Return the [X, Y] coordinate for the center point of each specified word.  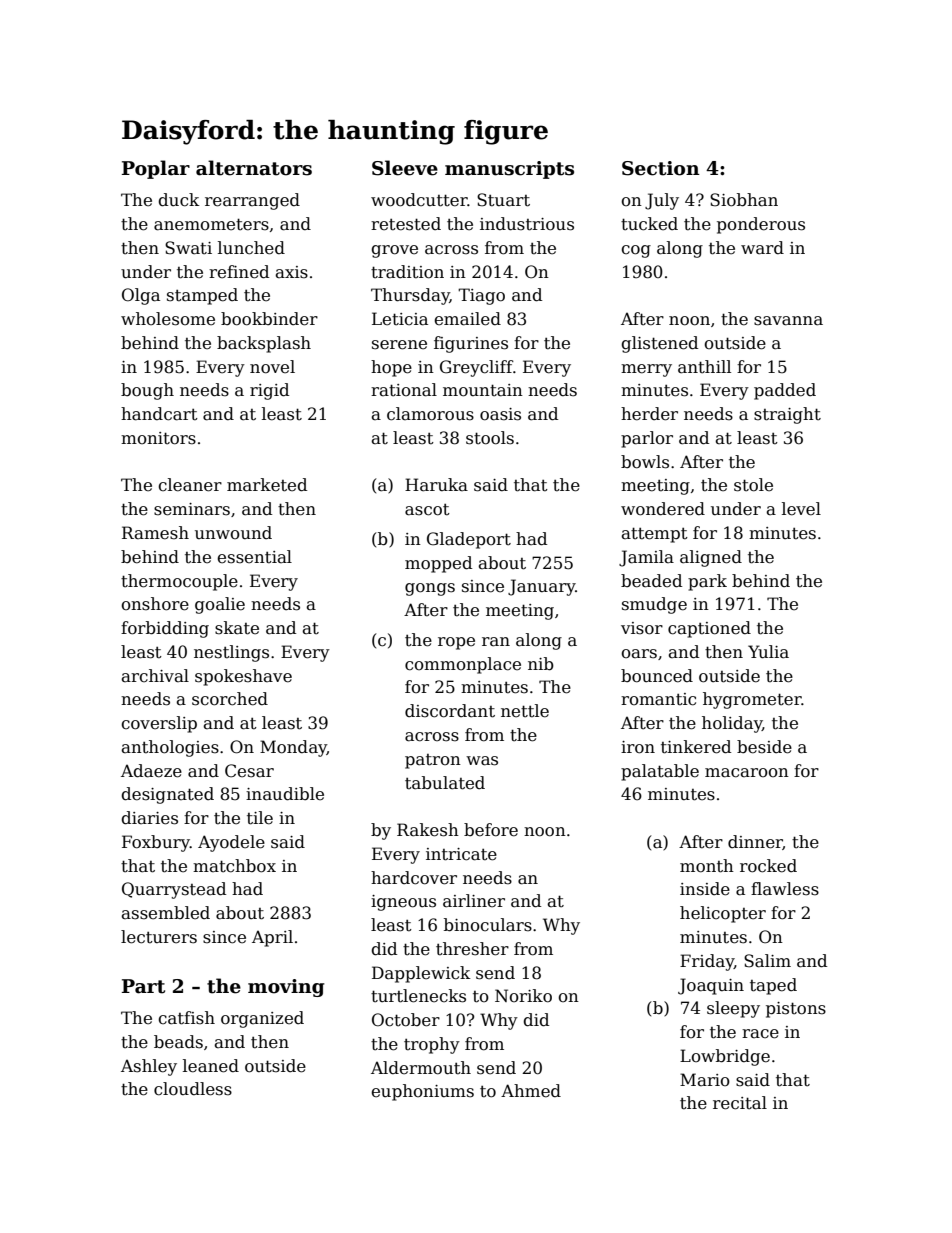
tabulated [445, 783]
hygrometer [752, 700]
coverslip [159, 724]
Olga [141, 296]
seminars [192, 509]
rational [404, 390]
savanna [788, 321]
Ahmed [531, 1091]
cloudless [193, 1089]
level [801, 509]
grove [394, 251]
